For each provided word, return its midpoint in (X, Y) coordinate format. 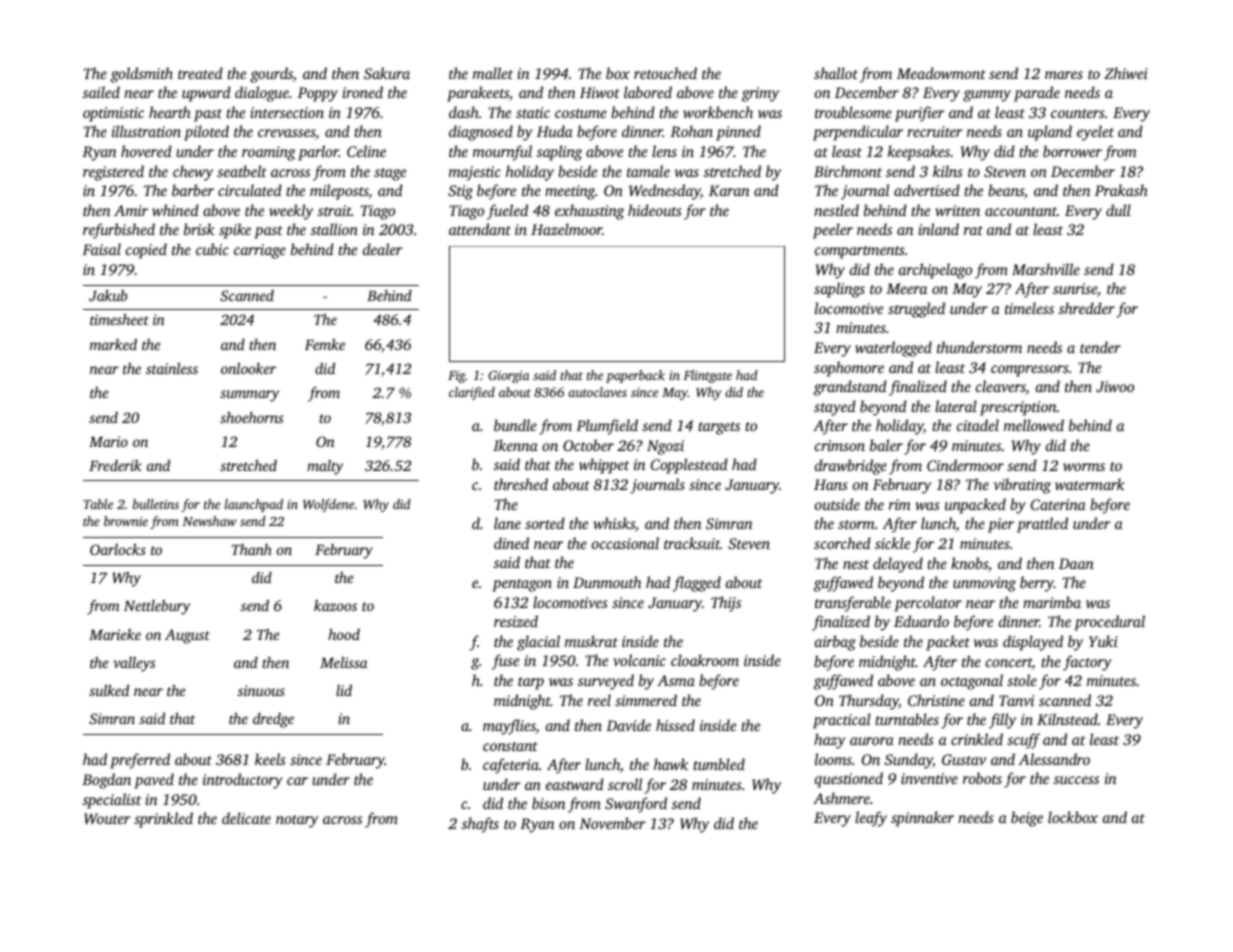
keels (270, 759)
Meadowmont (941, 73)
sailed (101, 92)
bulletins (156, 504)
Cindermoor (965, 465)
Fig (457, 376)
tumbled (719, 764)
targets (719, 428)
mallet (493, 73)
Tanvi (1016, 700)
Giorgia (509, 376)
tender (1100, 347)
